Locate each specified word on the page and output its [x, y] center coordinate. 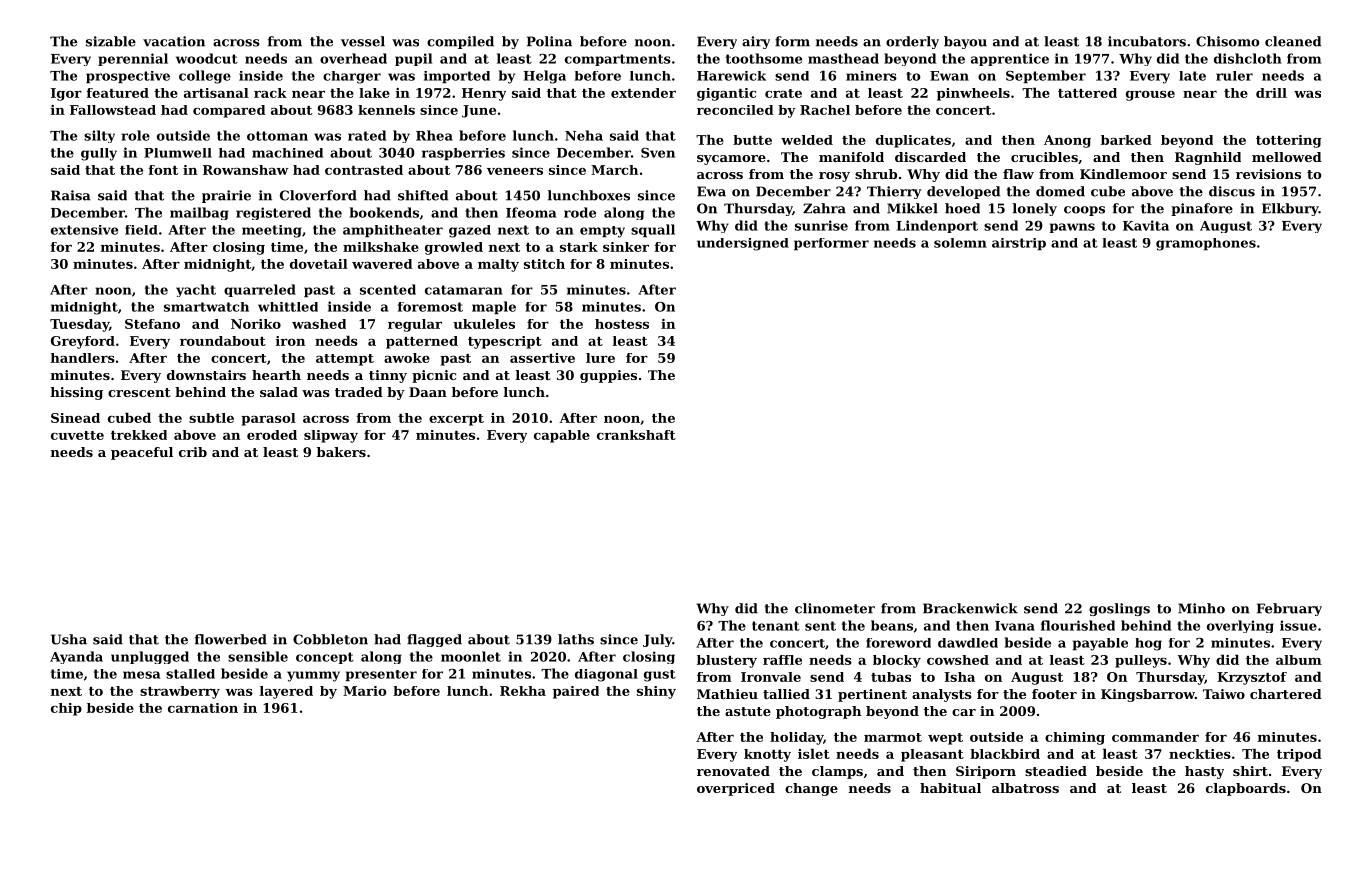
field [141, 230]
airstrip [1019, 244]
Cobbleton [330, 639]
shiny [656, 692]
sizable [111, 41]
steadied [1056, 771]
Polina [549, 41]
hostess [622, 324]
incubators [1147, 41]
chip [66, 709]
